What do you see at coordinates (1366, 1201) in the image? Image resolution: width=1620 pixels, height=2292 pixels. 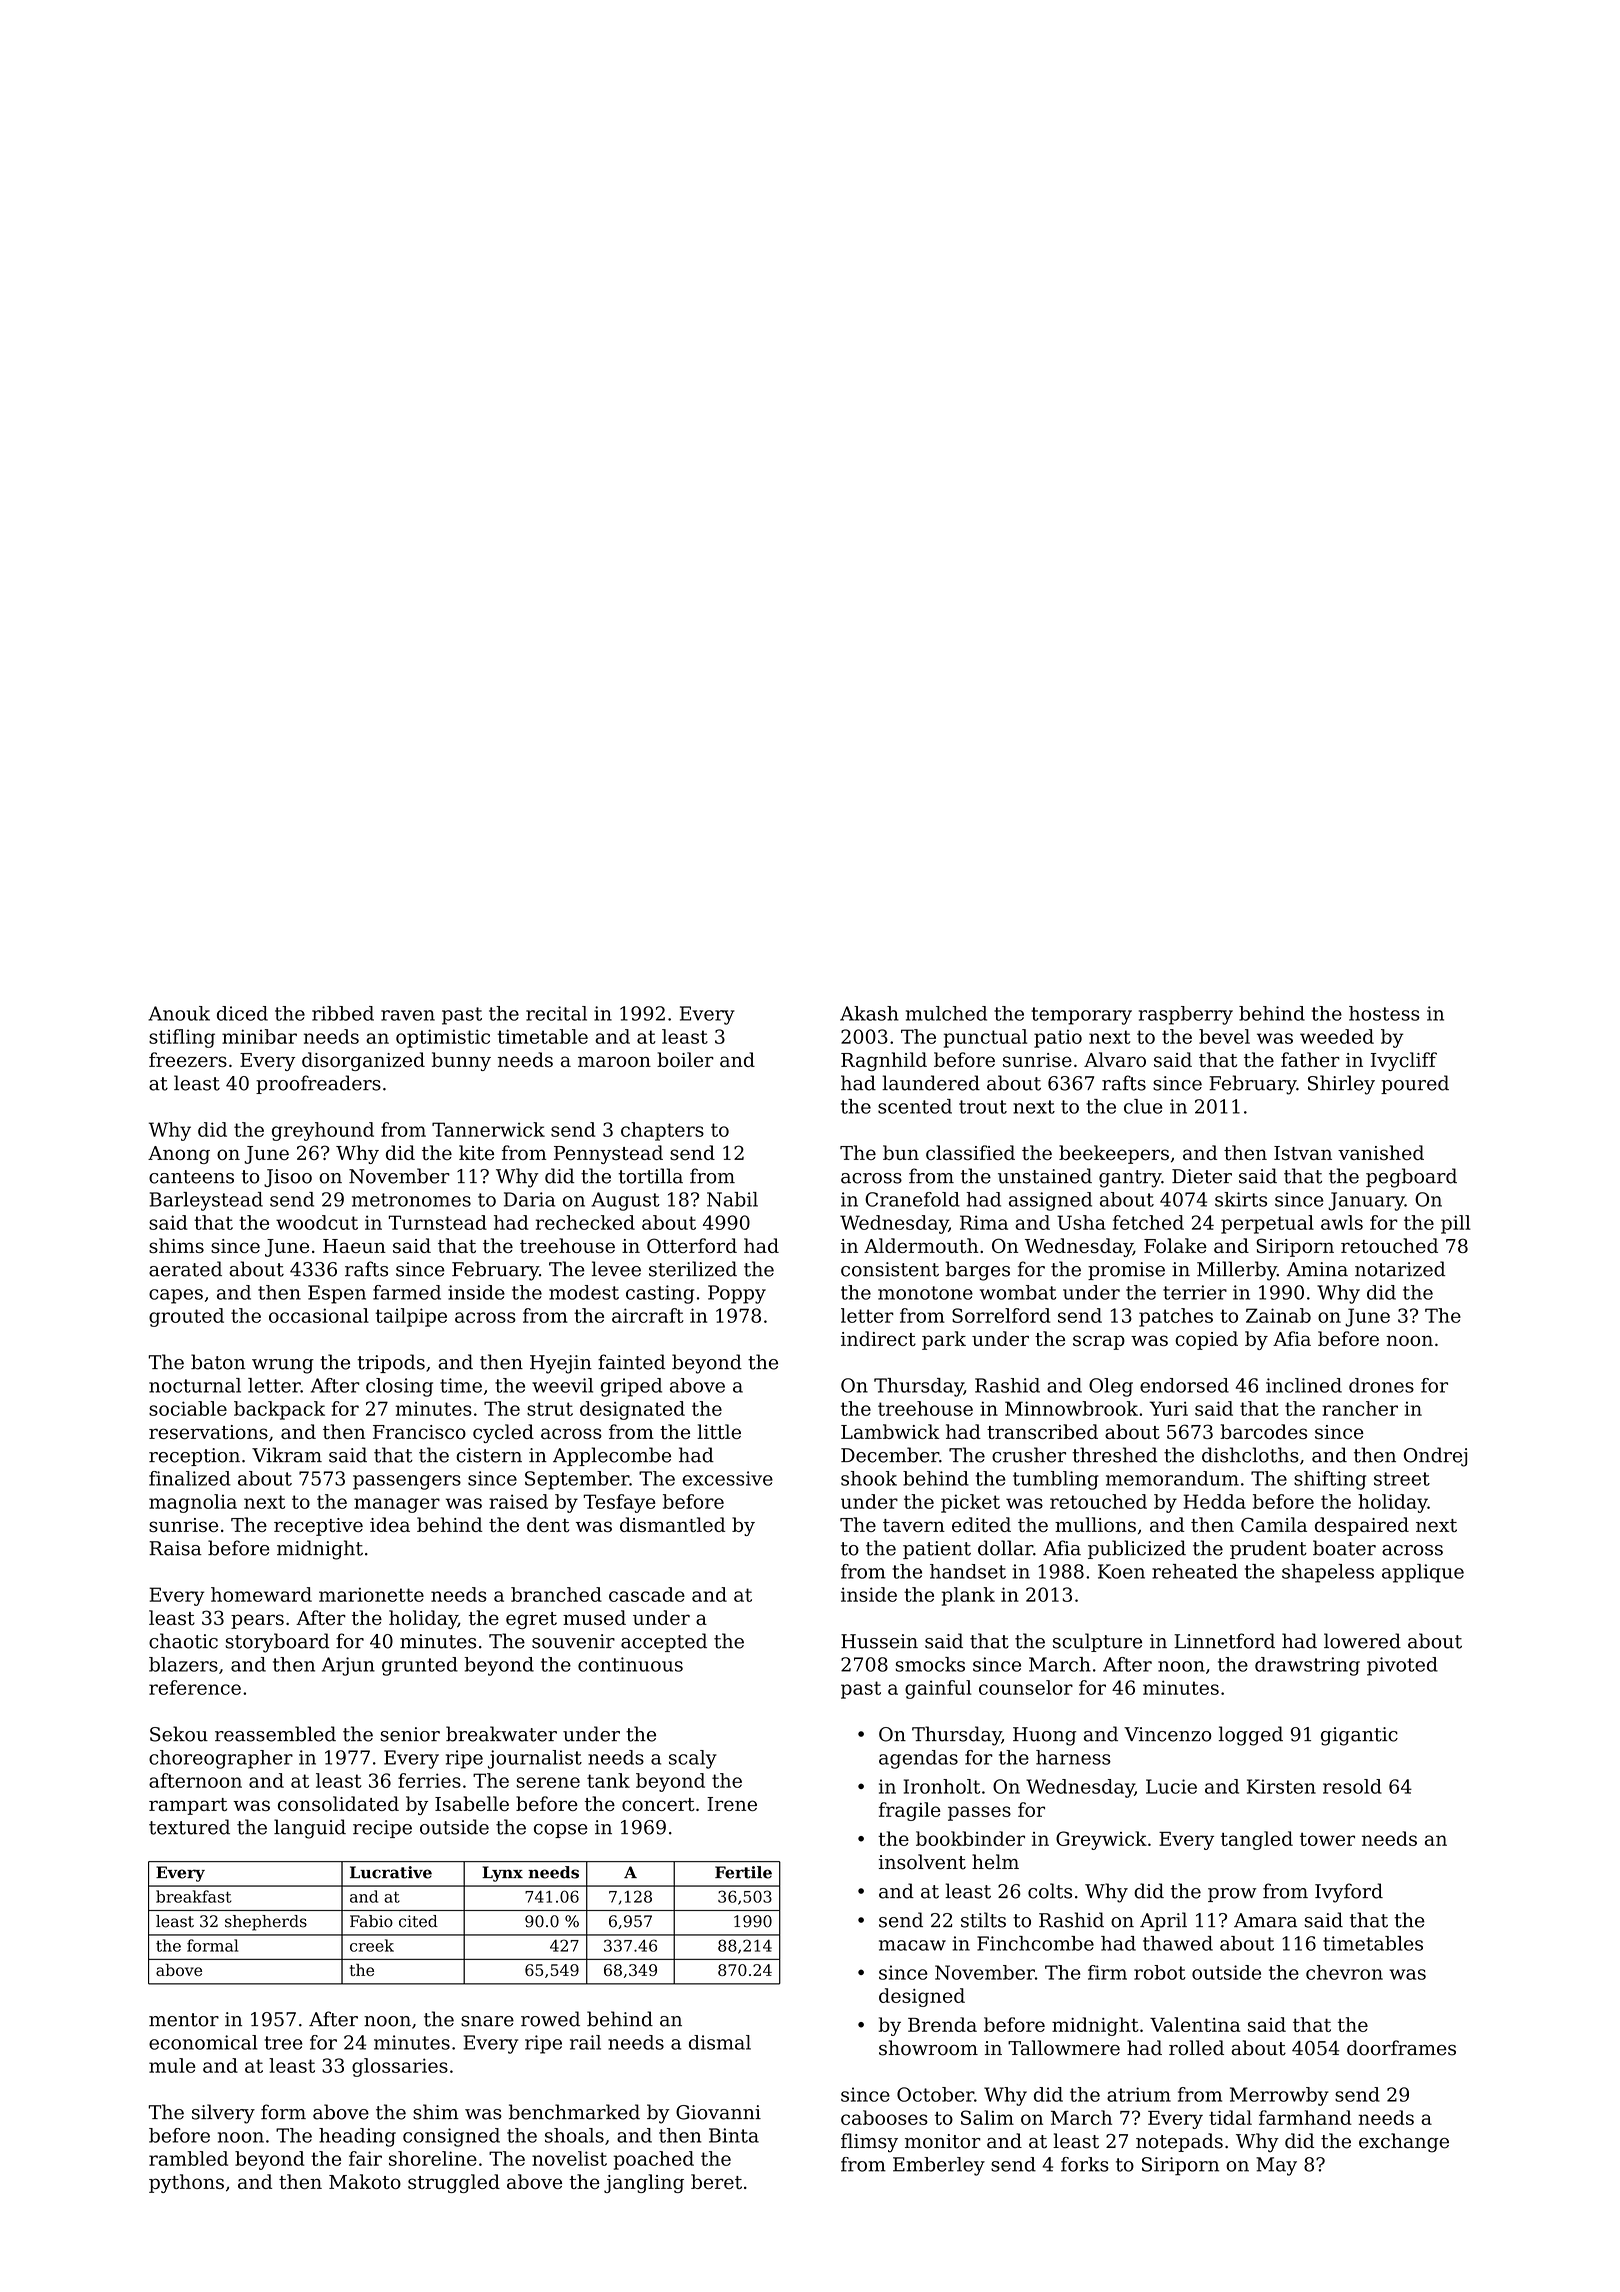 I see `January` at bounding box center [1366, 1201].
